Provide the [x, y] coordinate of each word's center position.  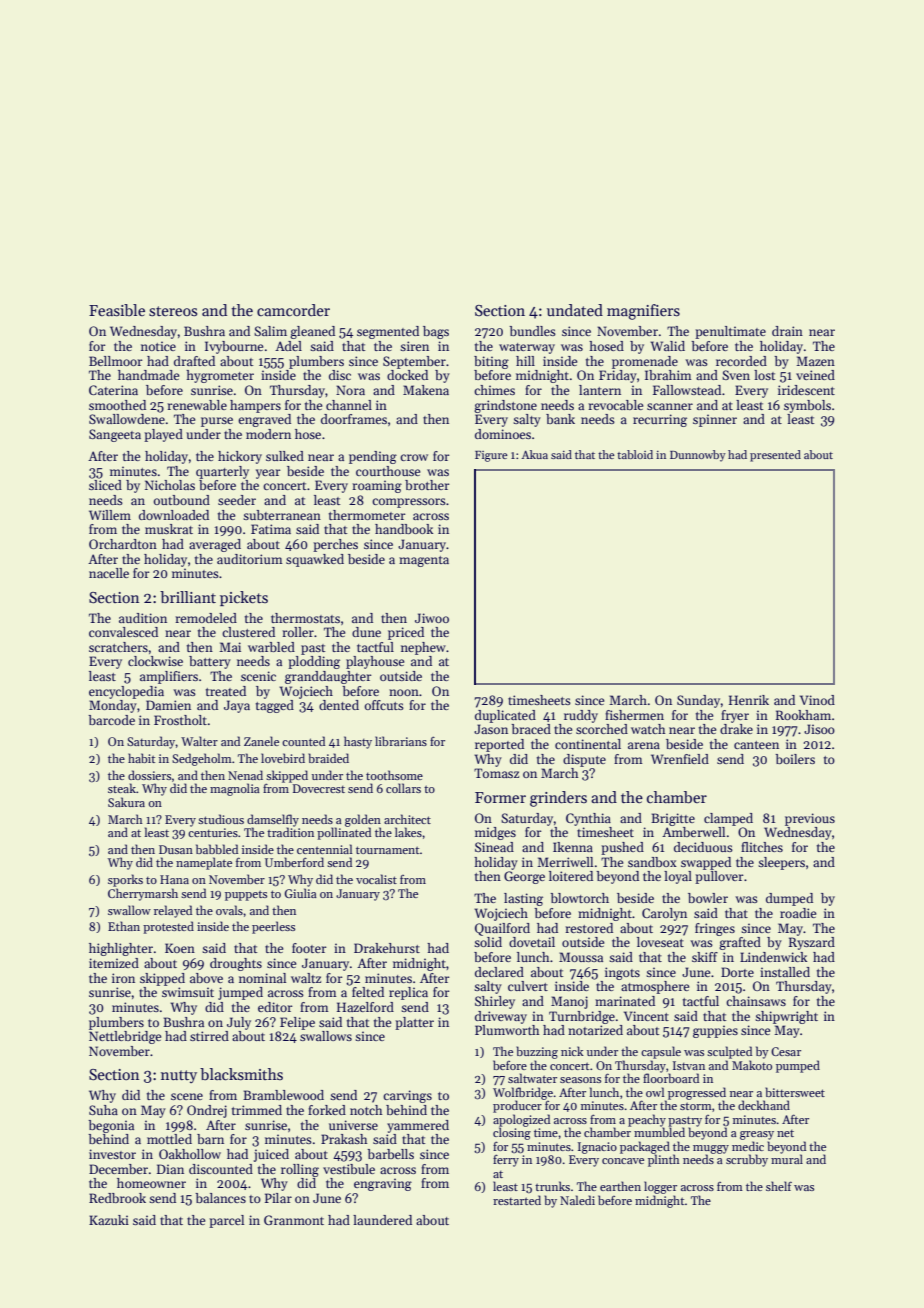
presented [775, 456]
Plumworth [507, 1030]
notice [158, 346]
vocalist [376, 879]
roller [298, 632]
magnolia [235, 789]
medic [748, 1146]
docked [407, 375]
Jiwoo [432, 618]
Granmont [294, 1220]
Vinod [817, 700]
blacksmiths [241, 1074]
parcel [226, 1221]
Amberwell [693, 832]
